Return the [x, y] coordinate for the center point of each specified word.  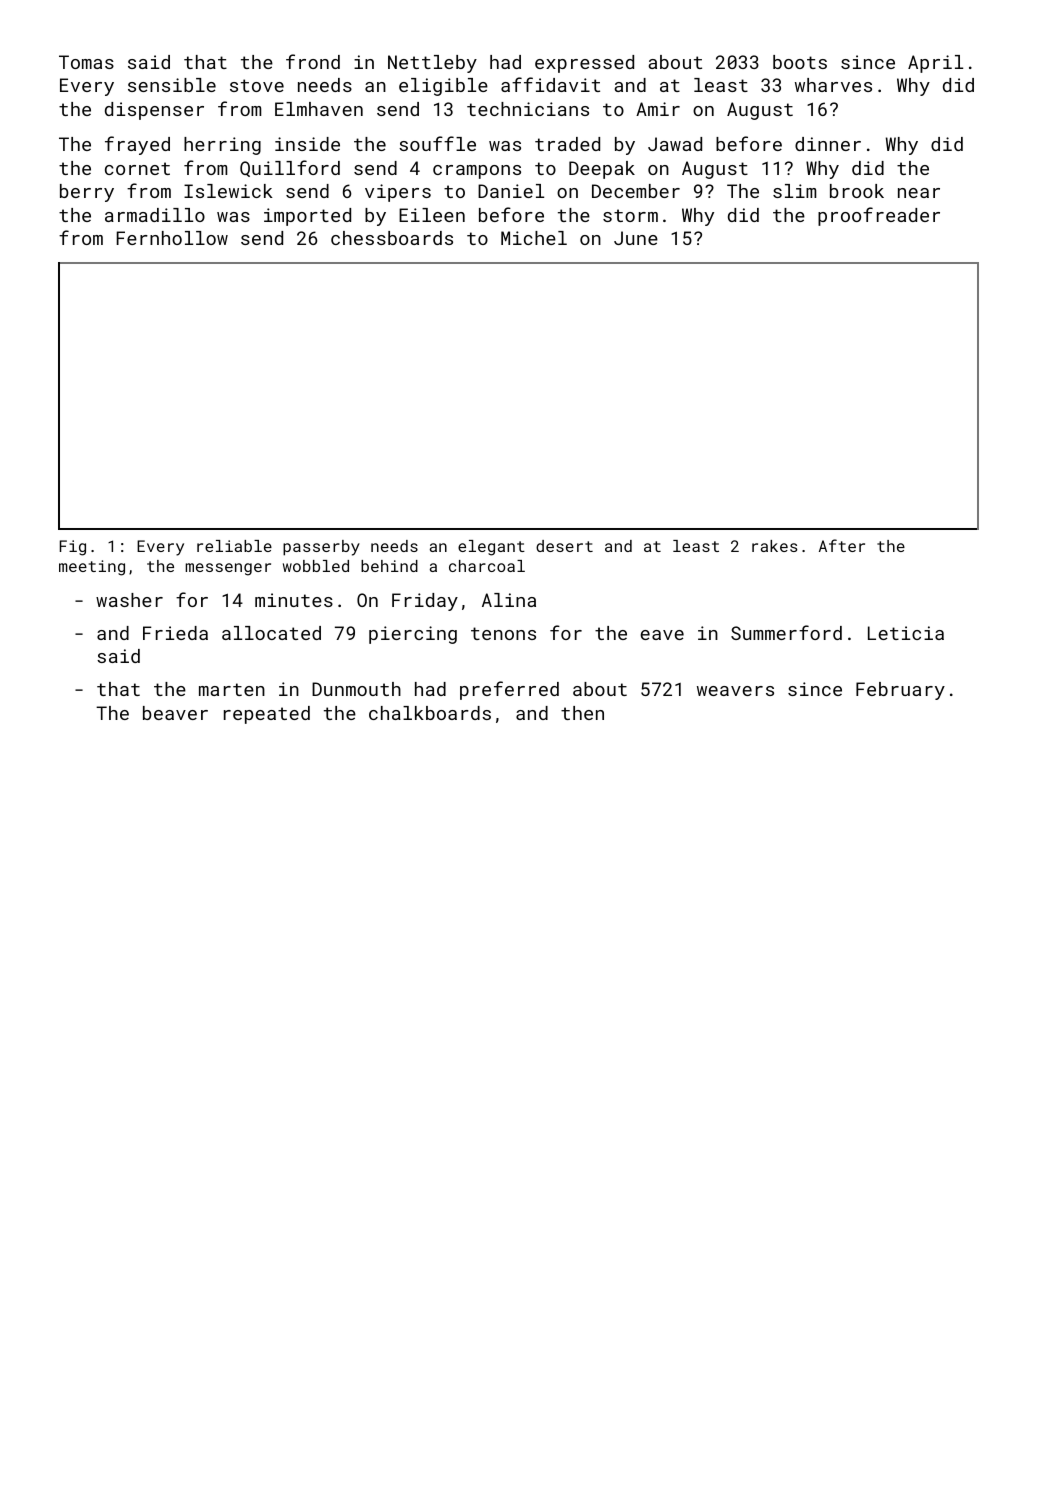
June [636, 238]
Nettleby [432, 64]
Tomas [86, 62]
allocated [271, 633]
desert [564, 546]
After [842, 545]
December [636, 191]
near [919, 193]
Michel [534, 238]
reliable [234, 546]
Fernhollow [172, 238]
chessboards [392, 238]
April [935, 64]
